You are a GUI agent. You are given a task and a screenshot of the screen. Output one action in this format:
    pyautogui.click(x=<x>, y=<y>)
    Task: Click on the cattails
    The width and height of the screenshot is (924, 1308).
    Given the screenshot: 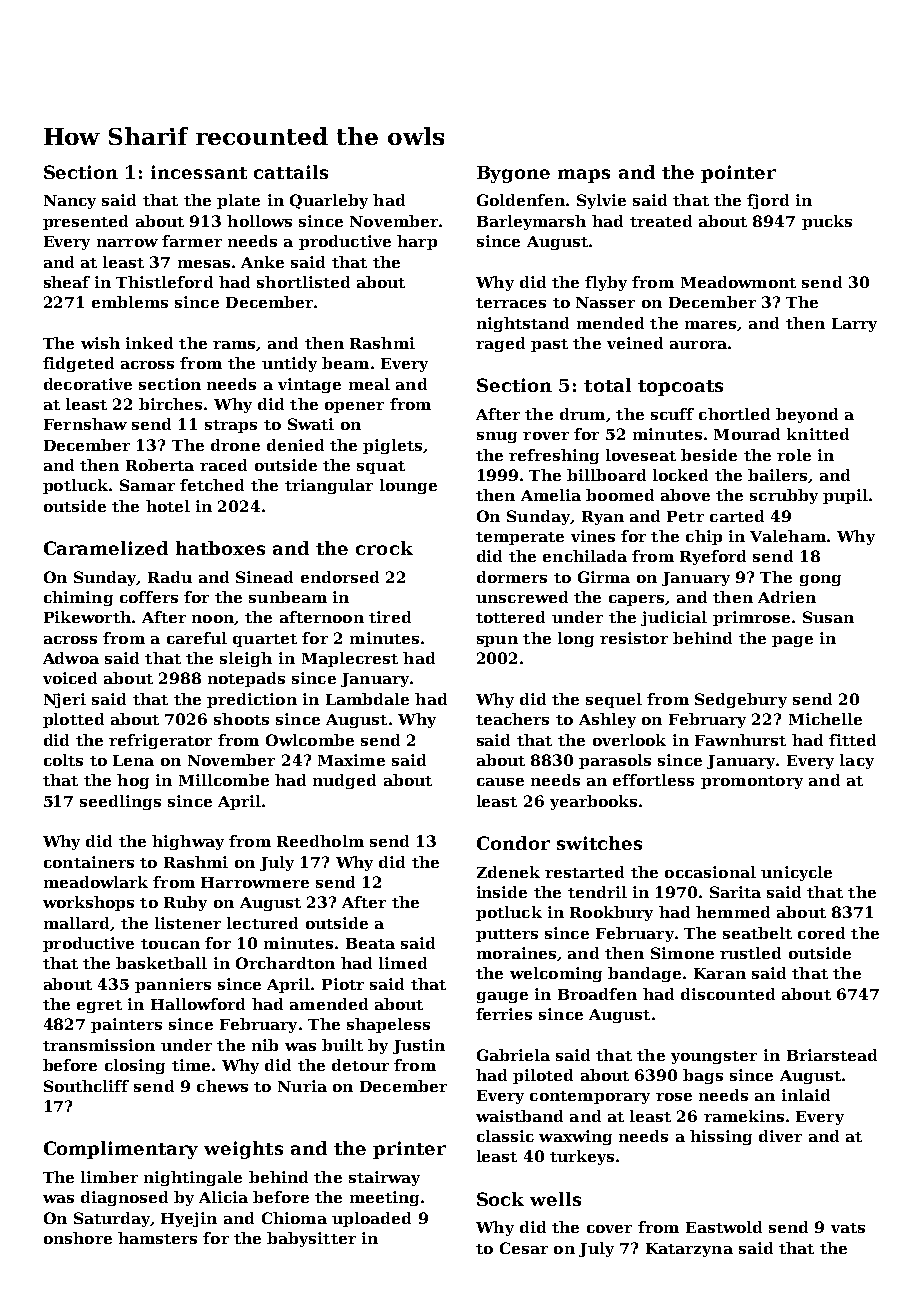 What is the action you would take?
    pyautogui.click(x=291, y=172)
